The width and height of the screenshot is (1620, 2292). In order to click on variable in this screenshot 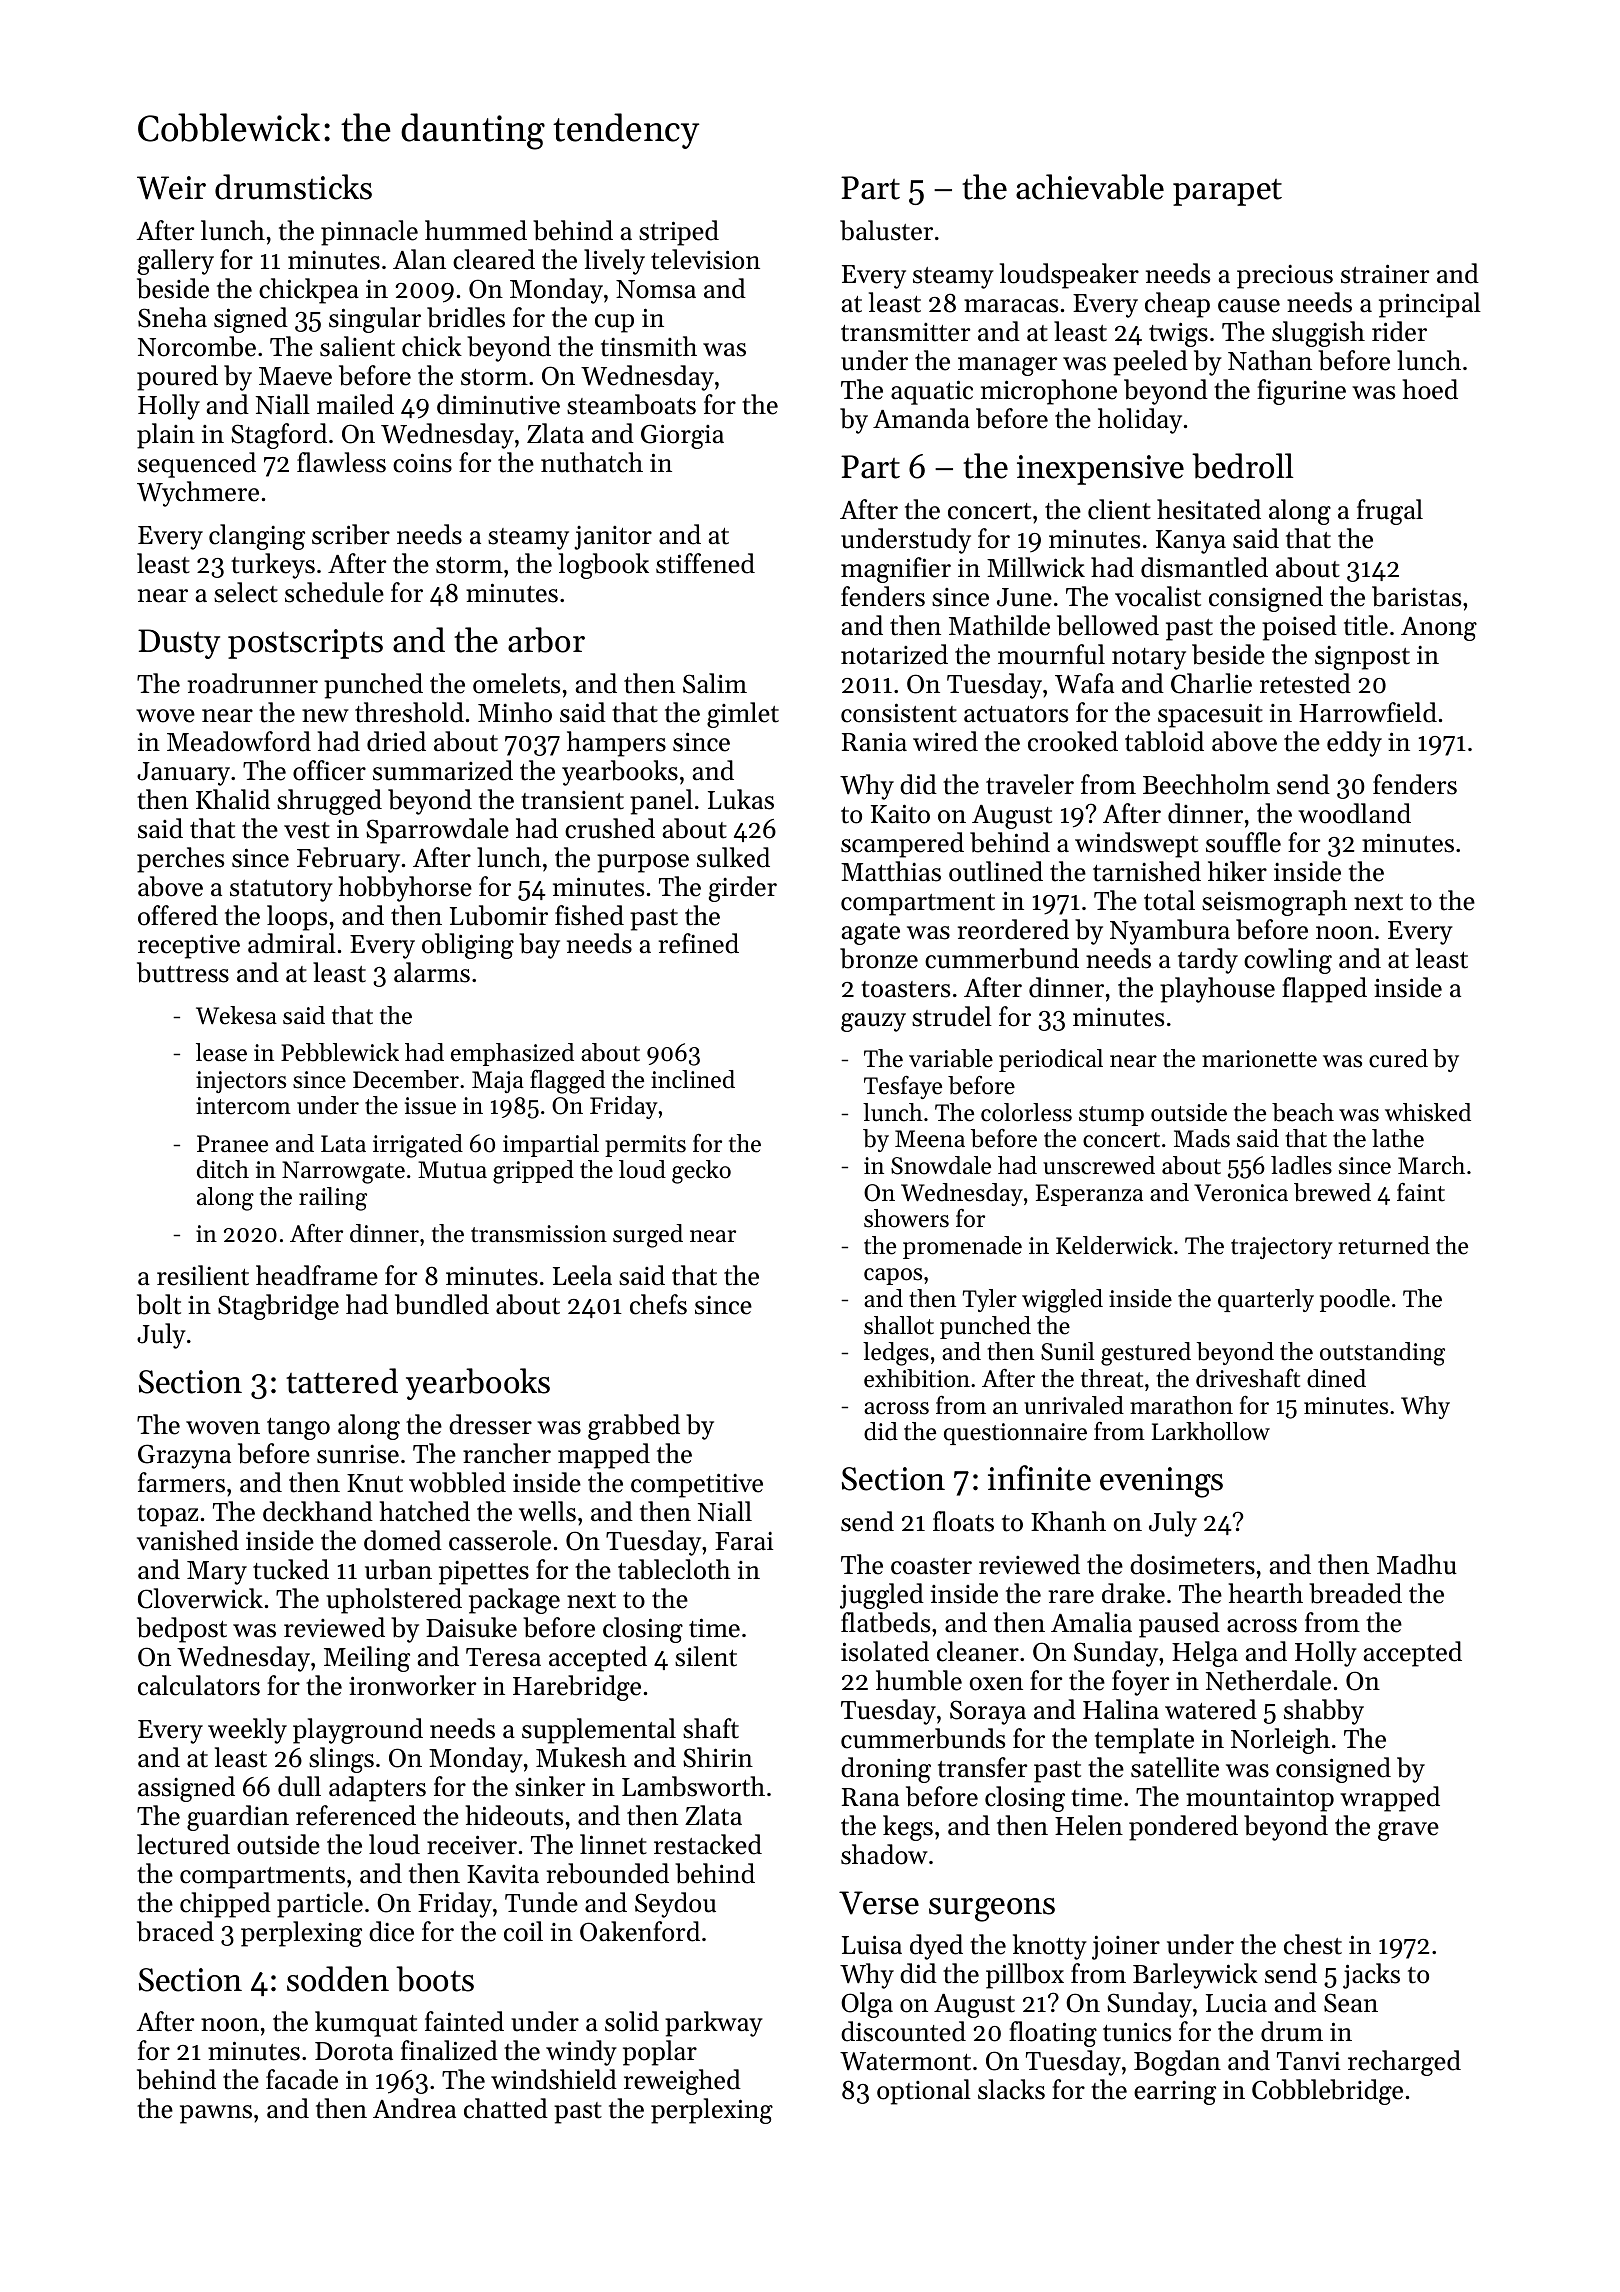, I will do `click(951, 1058)`.
